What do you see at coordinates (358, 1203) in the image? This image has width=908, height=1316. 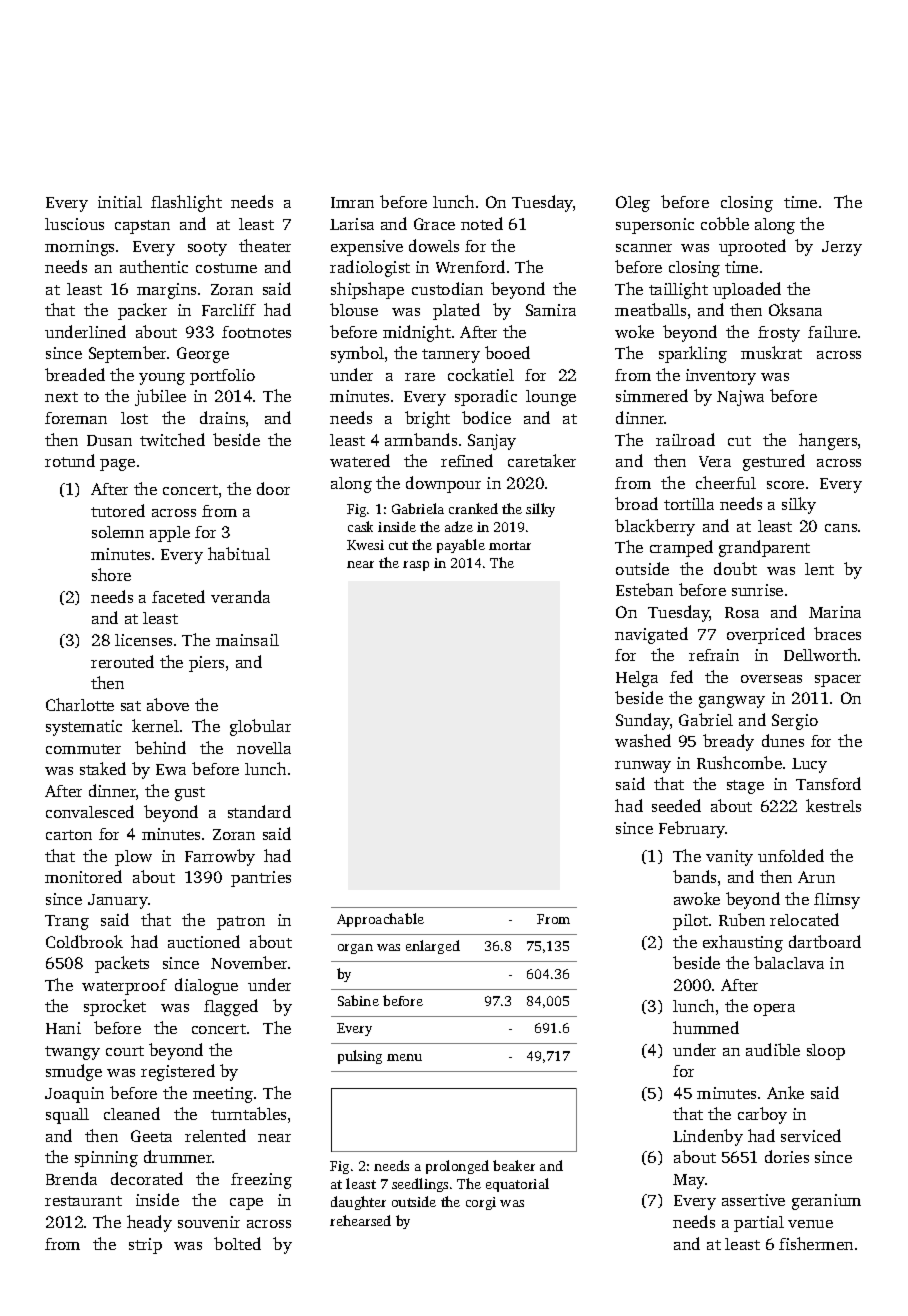 I see `daughter` at bounding box center [358, 1203].
